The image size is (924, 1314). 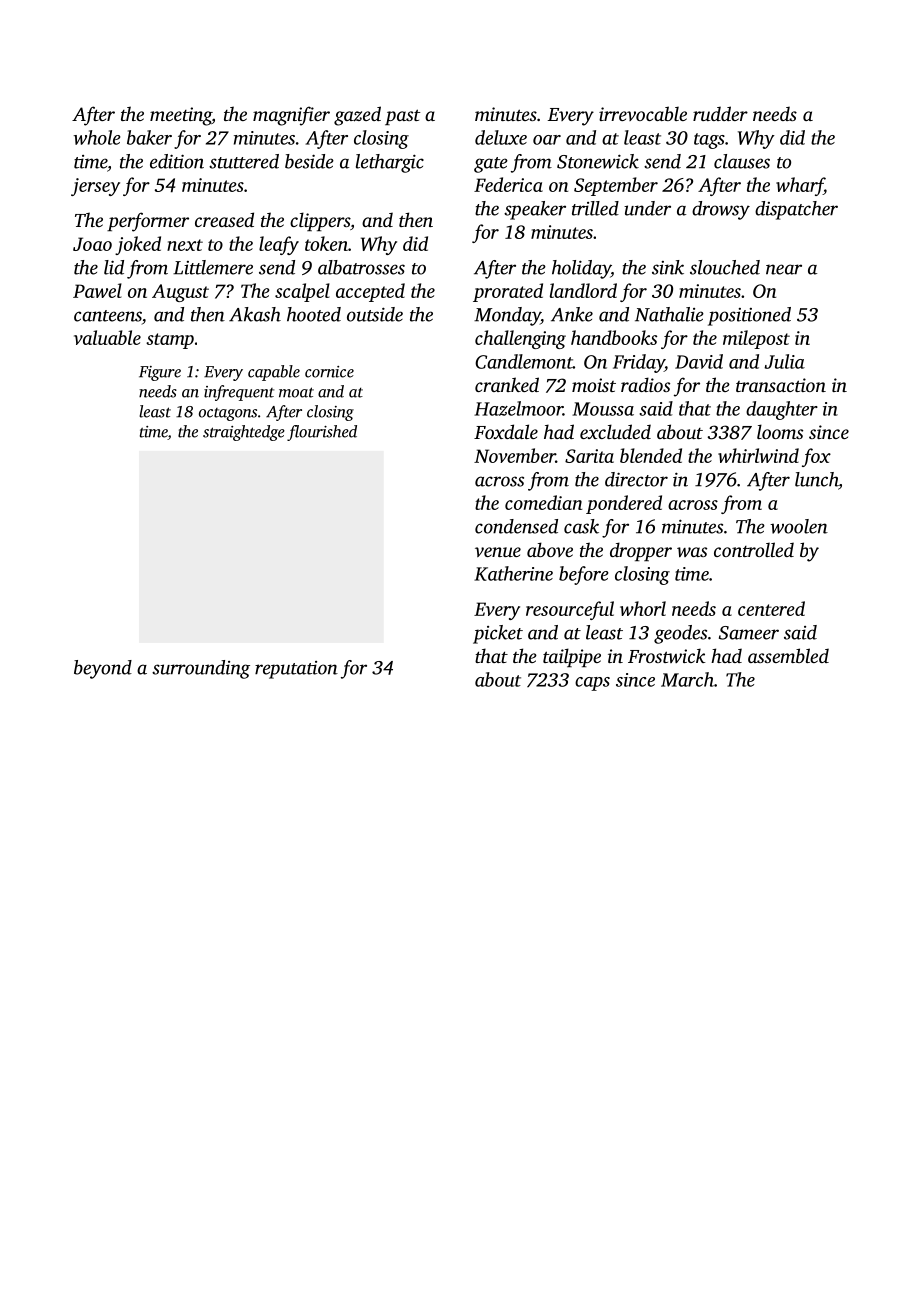 I want to click on reputation, so click(x=296, y=670).
